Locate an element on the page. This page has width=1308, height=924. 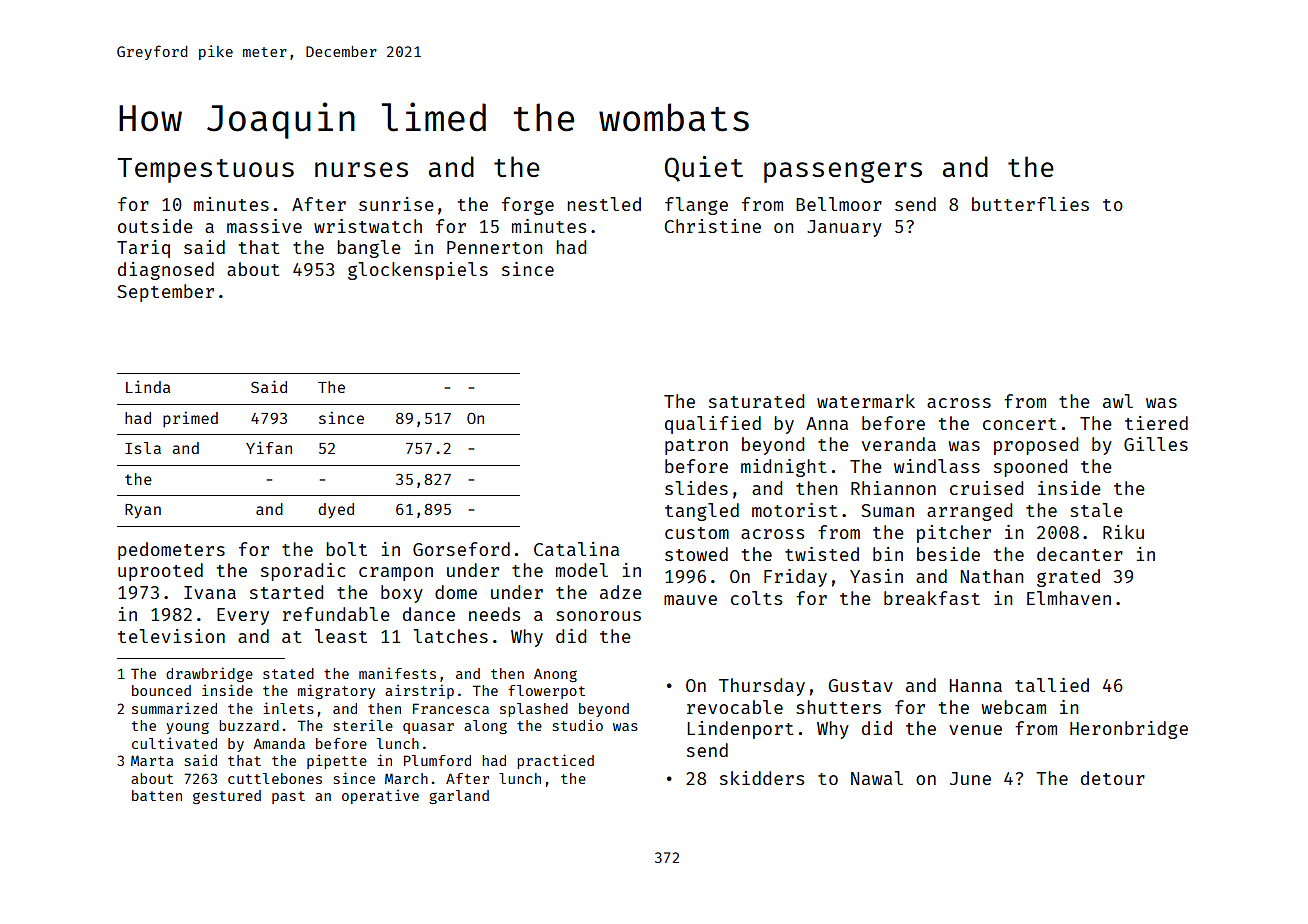
television is located at coordinates (171, 636).
